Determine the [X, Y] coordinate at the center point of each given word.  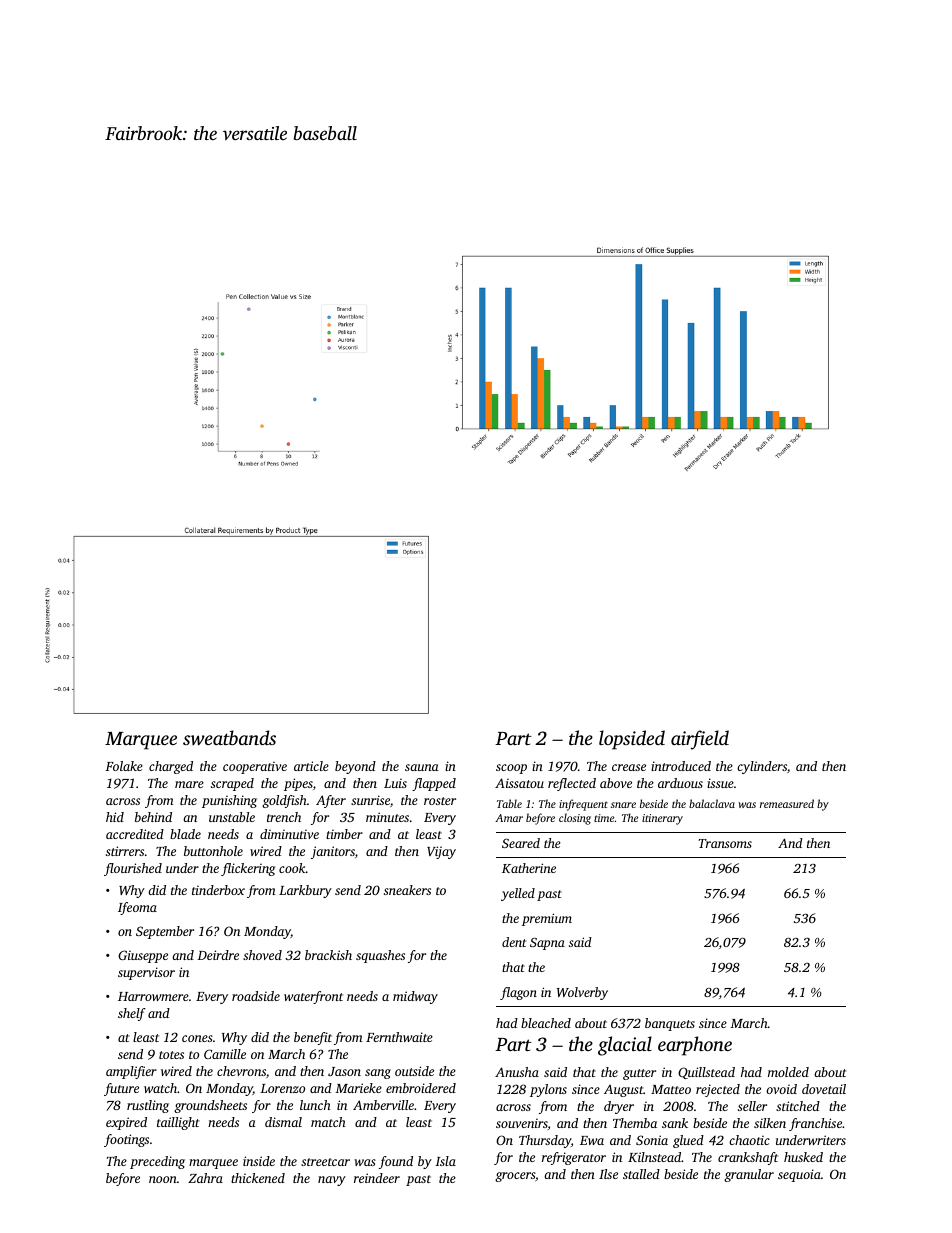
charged [171, 767]
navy [332, 1181]
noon [163, 1179]
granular [749, 1175]
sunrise [370, 800]
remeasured [787, 803]
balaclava [712, 803]
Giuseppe [143, 956]
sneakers [407, 890]
